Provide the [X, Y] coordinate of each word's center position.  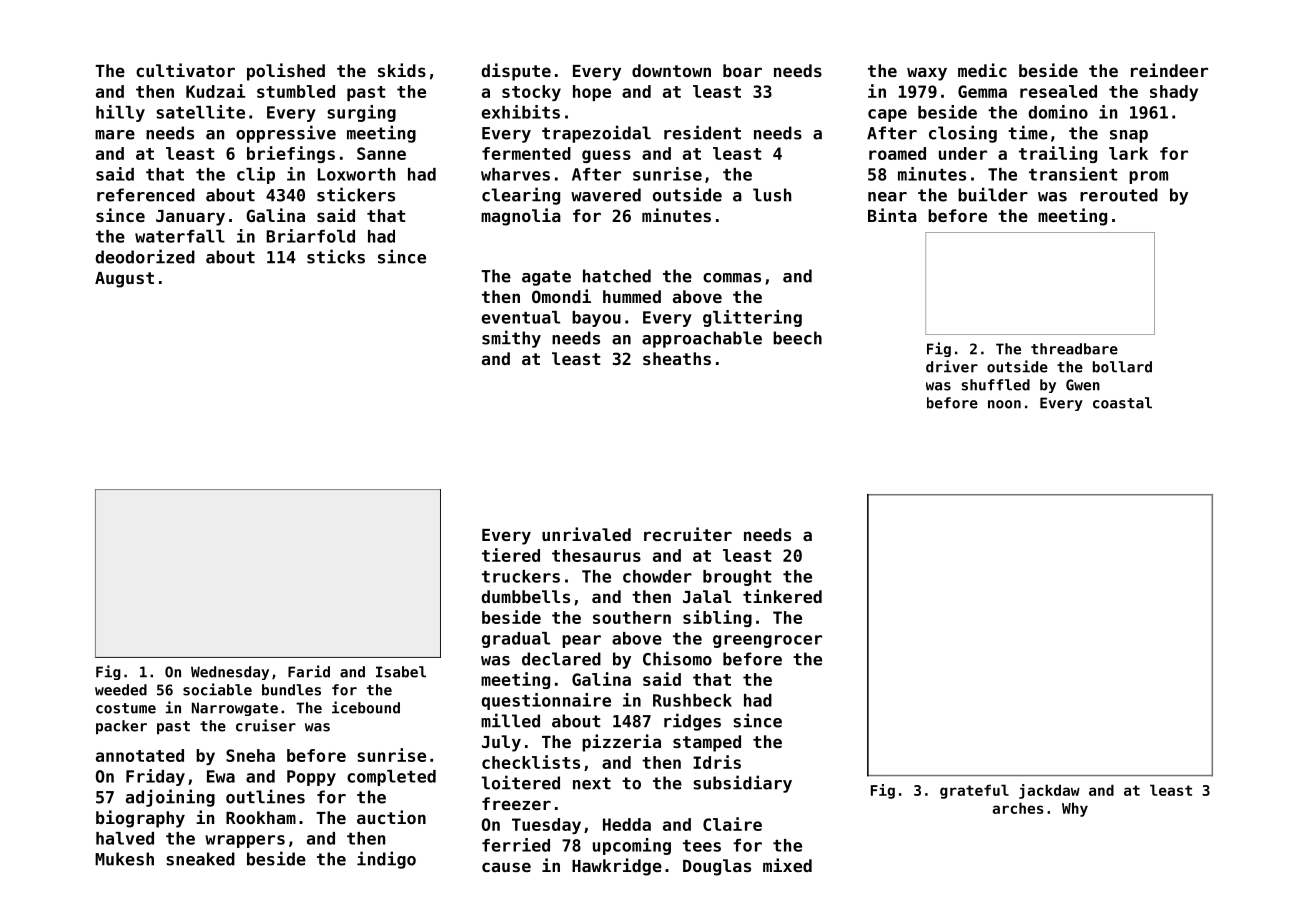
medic [982, 70]
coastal [1122, 403]
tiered [511, 555]
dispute [516, 72]
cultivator [185, 70]
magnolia [521, 217]
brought [737, 578]
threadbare [1074, 349]
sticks [336, 256]
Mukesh [124, 859]
